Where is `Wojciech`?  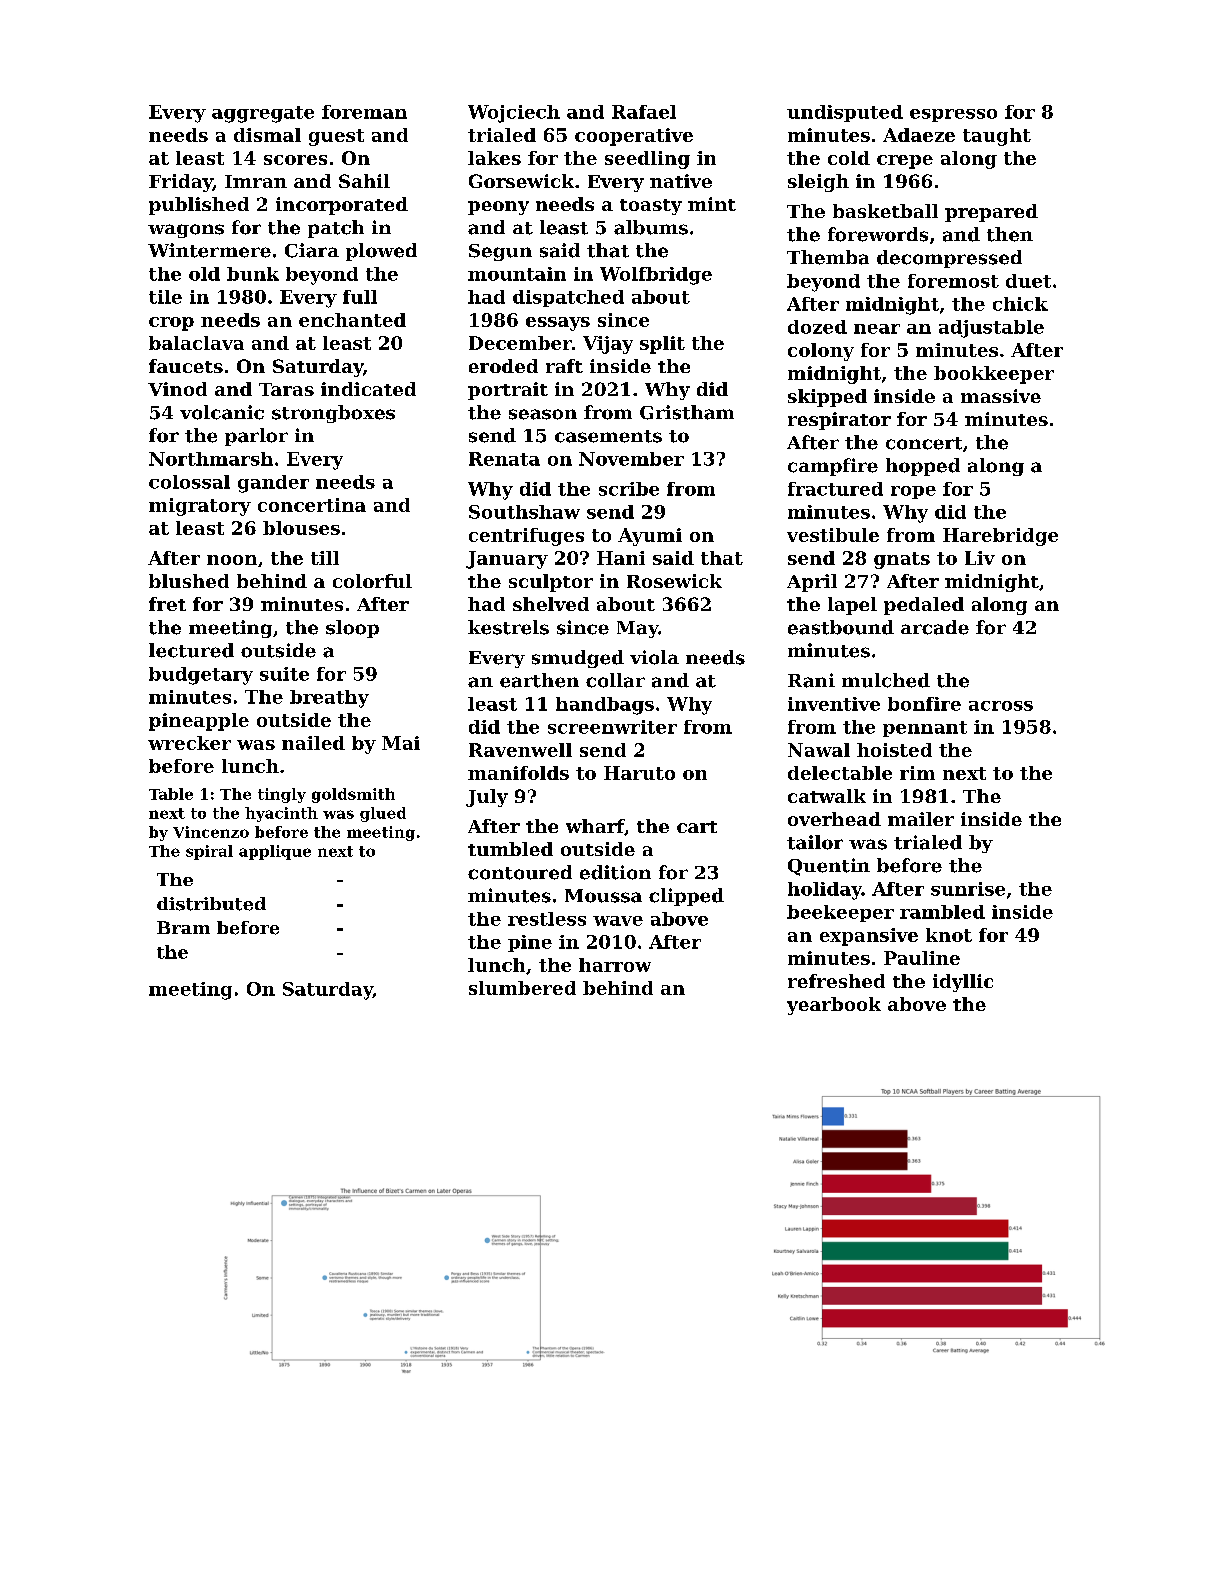 Wojciech is located at coordinates (514, 114).
